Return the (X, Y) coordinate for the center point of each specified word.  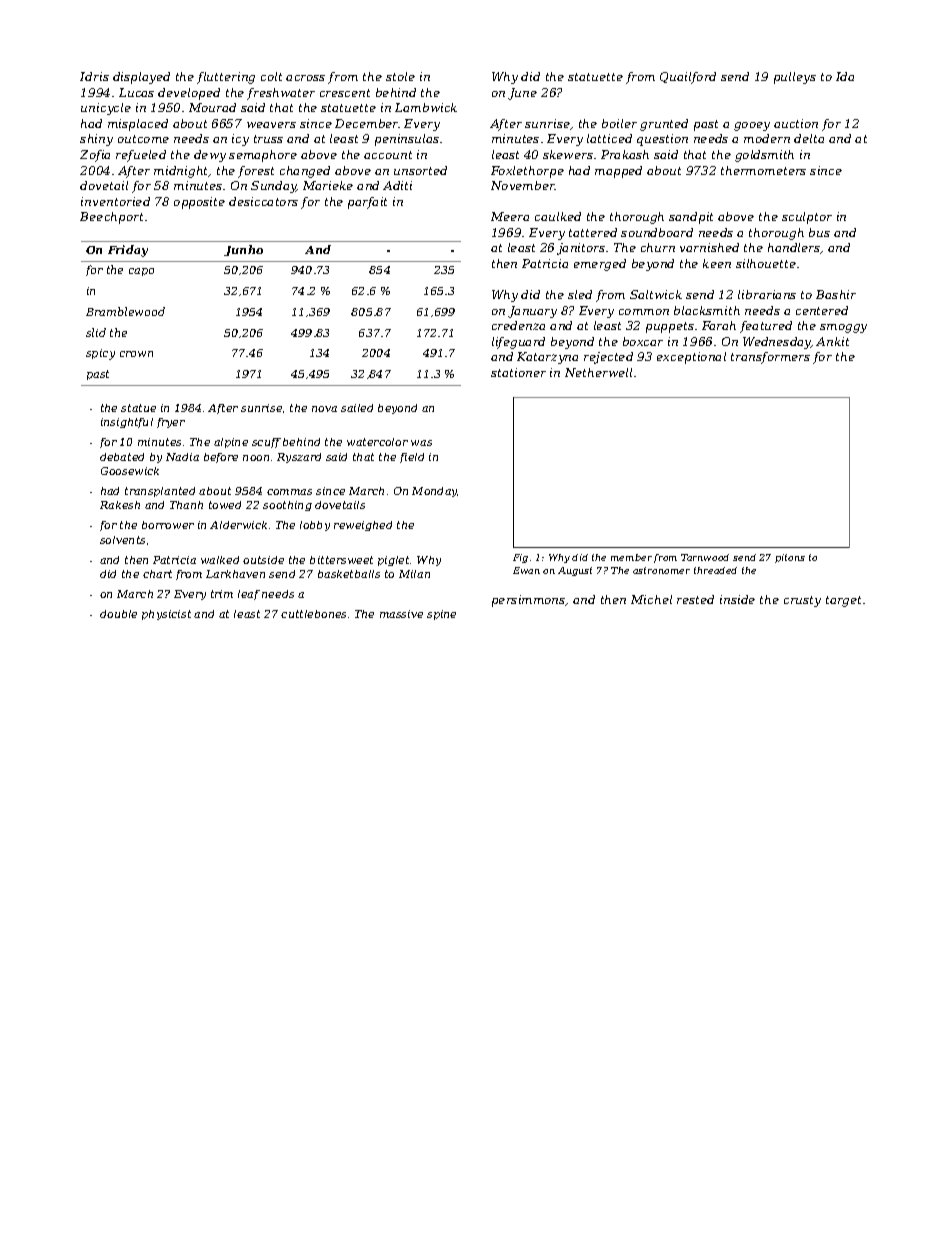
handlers (794, 248)
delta (809, 138)
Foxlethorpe (527, 172)
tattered (593, 232)
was (421, 443)
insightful (127, 423)
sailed (357, 408)
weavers (271, 125)
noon (256, 458)
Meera (510, 216)
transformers (770, 358)
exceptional (691, 358)
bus (819, 232)
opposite (199, 203)
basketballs (349, 574)
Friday (128, 251)
